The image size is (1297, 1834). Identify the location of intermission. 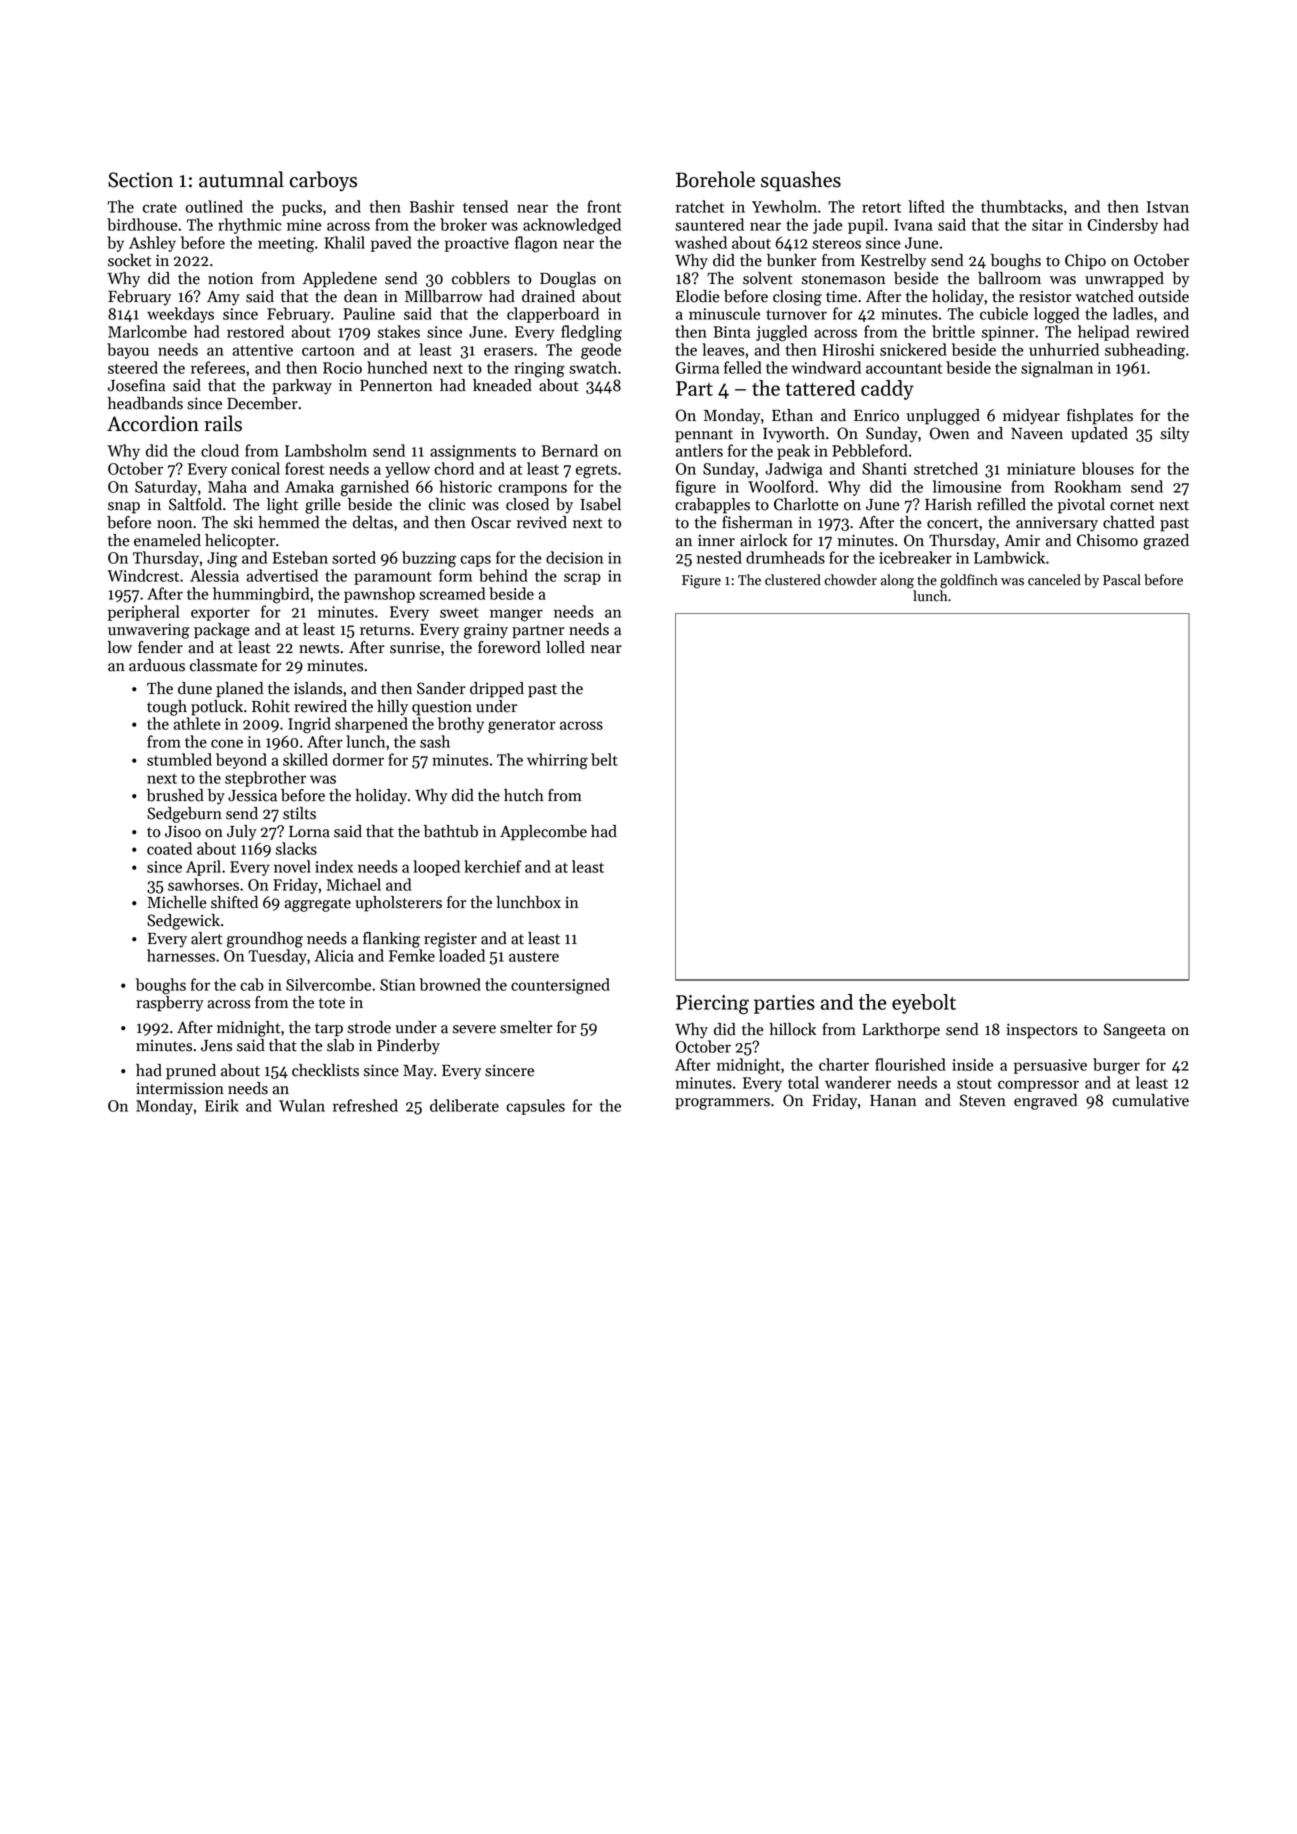
(180, 1088).
